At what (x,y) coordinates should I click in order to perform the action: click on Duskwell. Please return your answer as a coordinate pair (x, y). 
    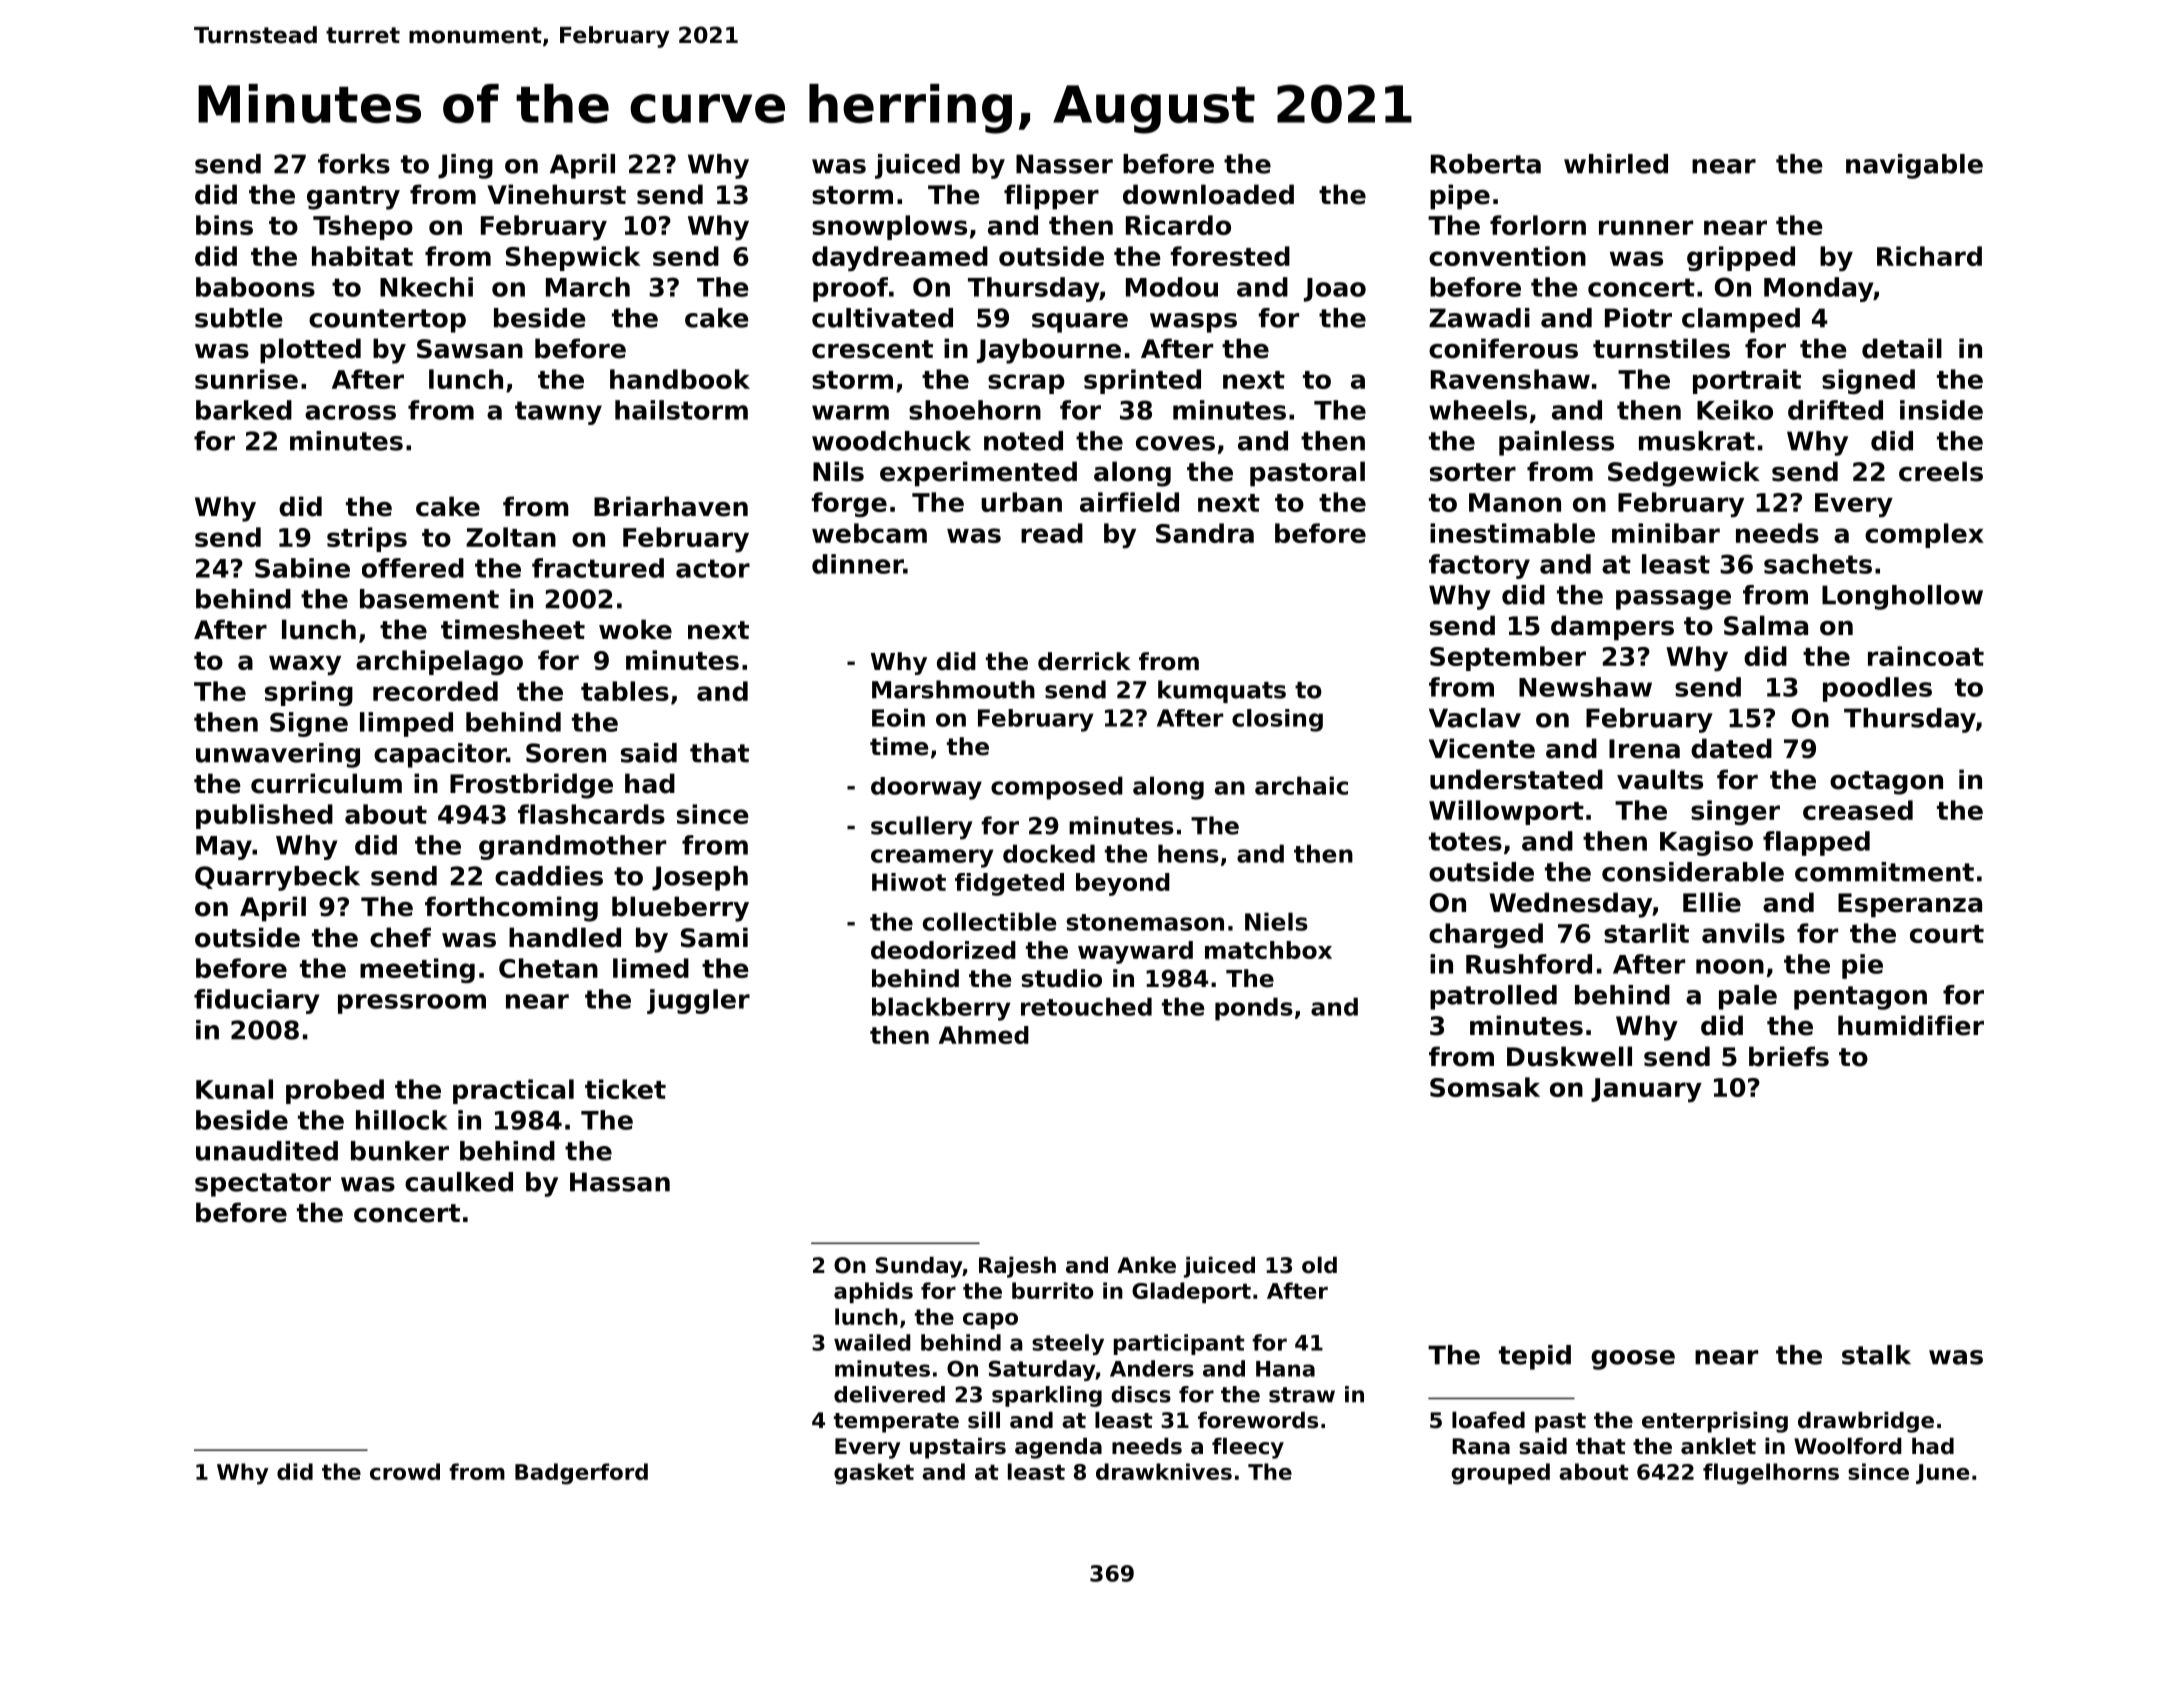
    Looking at the image, I should click on (1569, 1056).
